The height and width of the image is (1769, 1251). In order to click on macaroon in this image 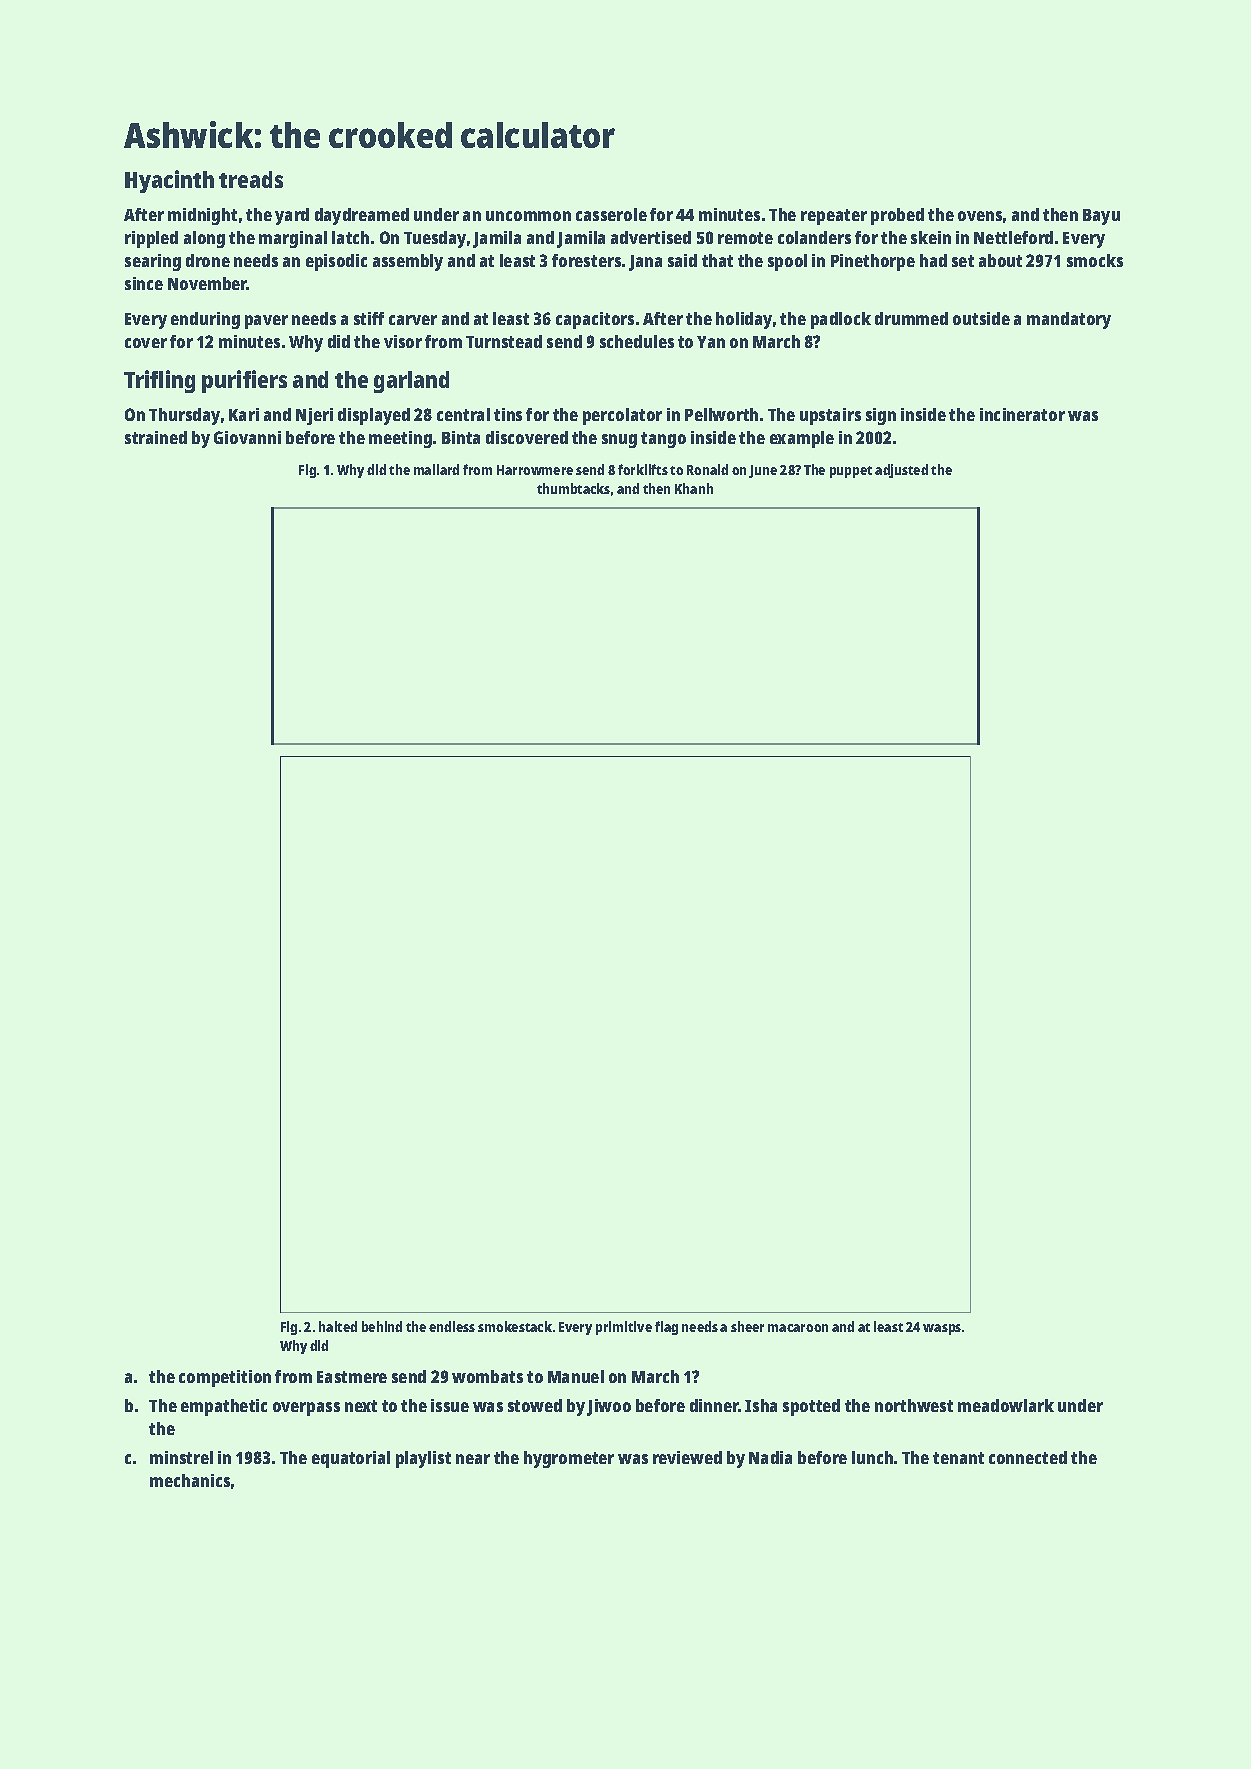, I will do `click(798, 1328)`.
